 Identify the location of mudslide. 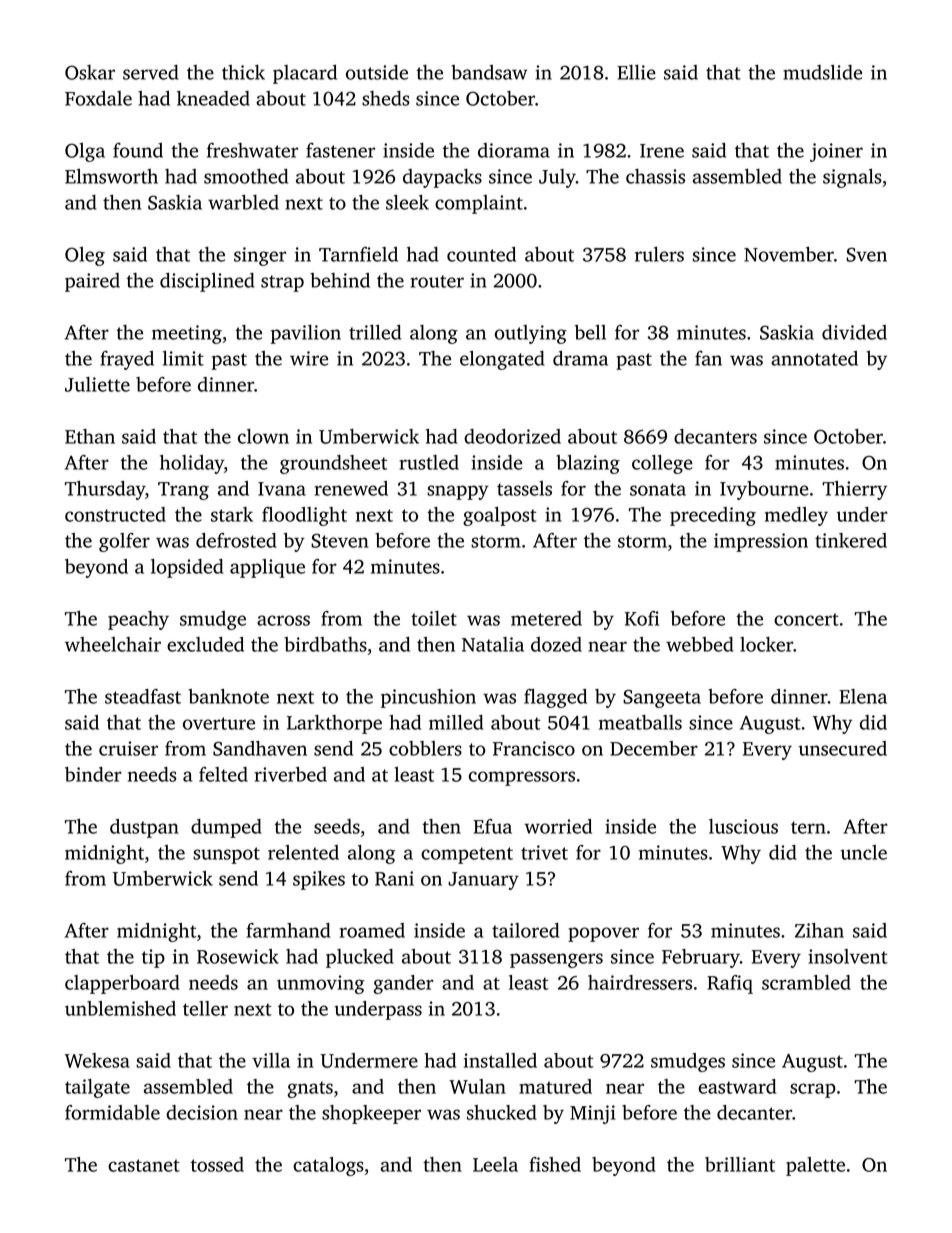
(822, 72).
